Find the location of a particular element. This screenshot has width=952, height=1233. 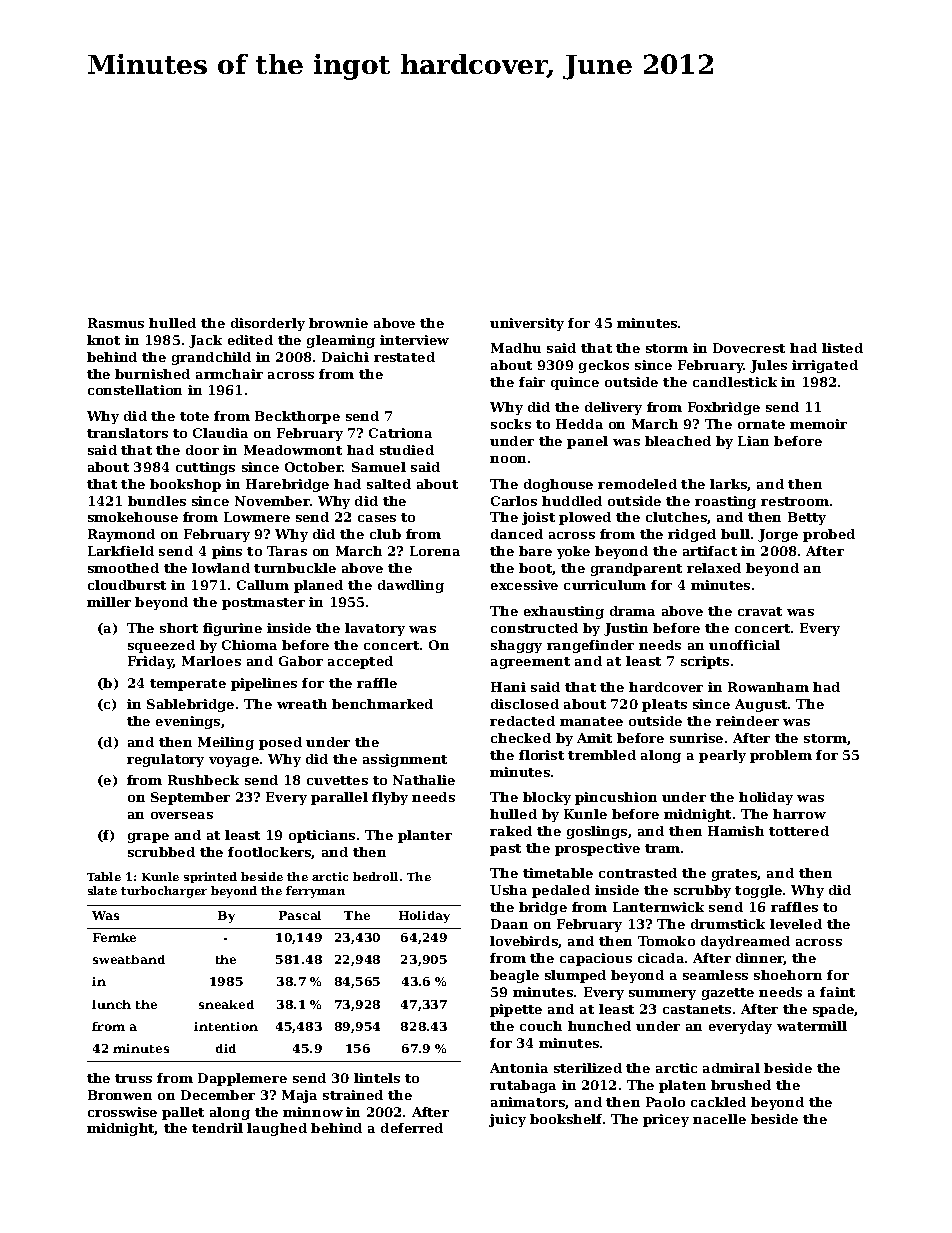

armchair is located at coordinates (229, 374).
